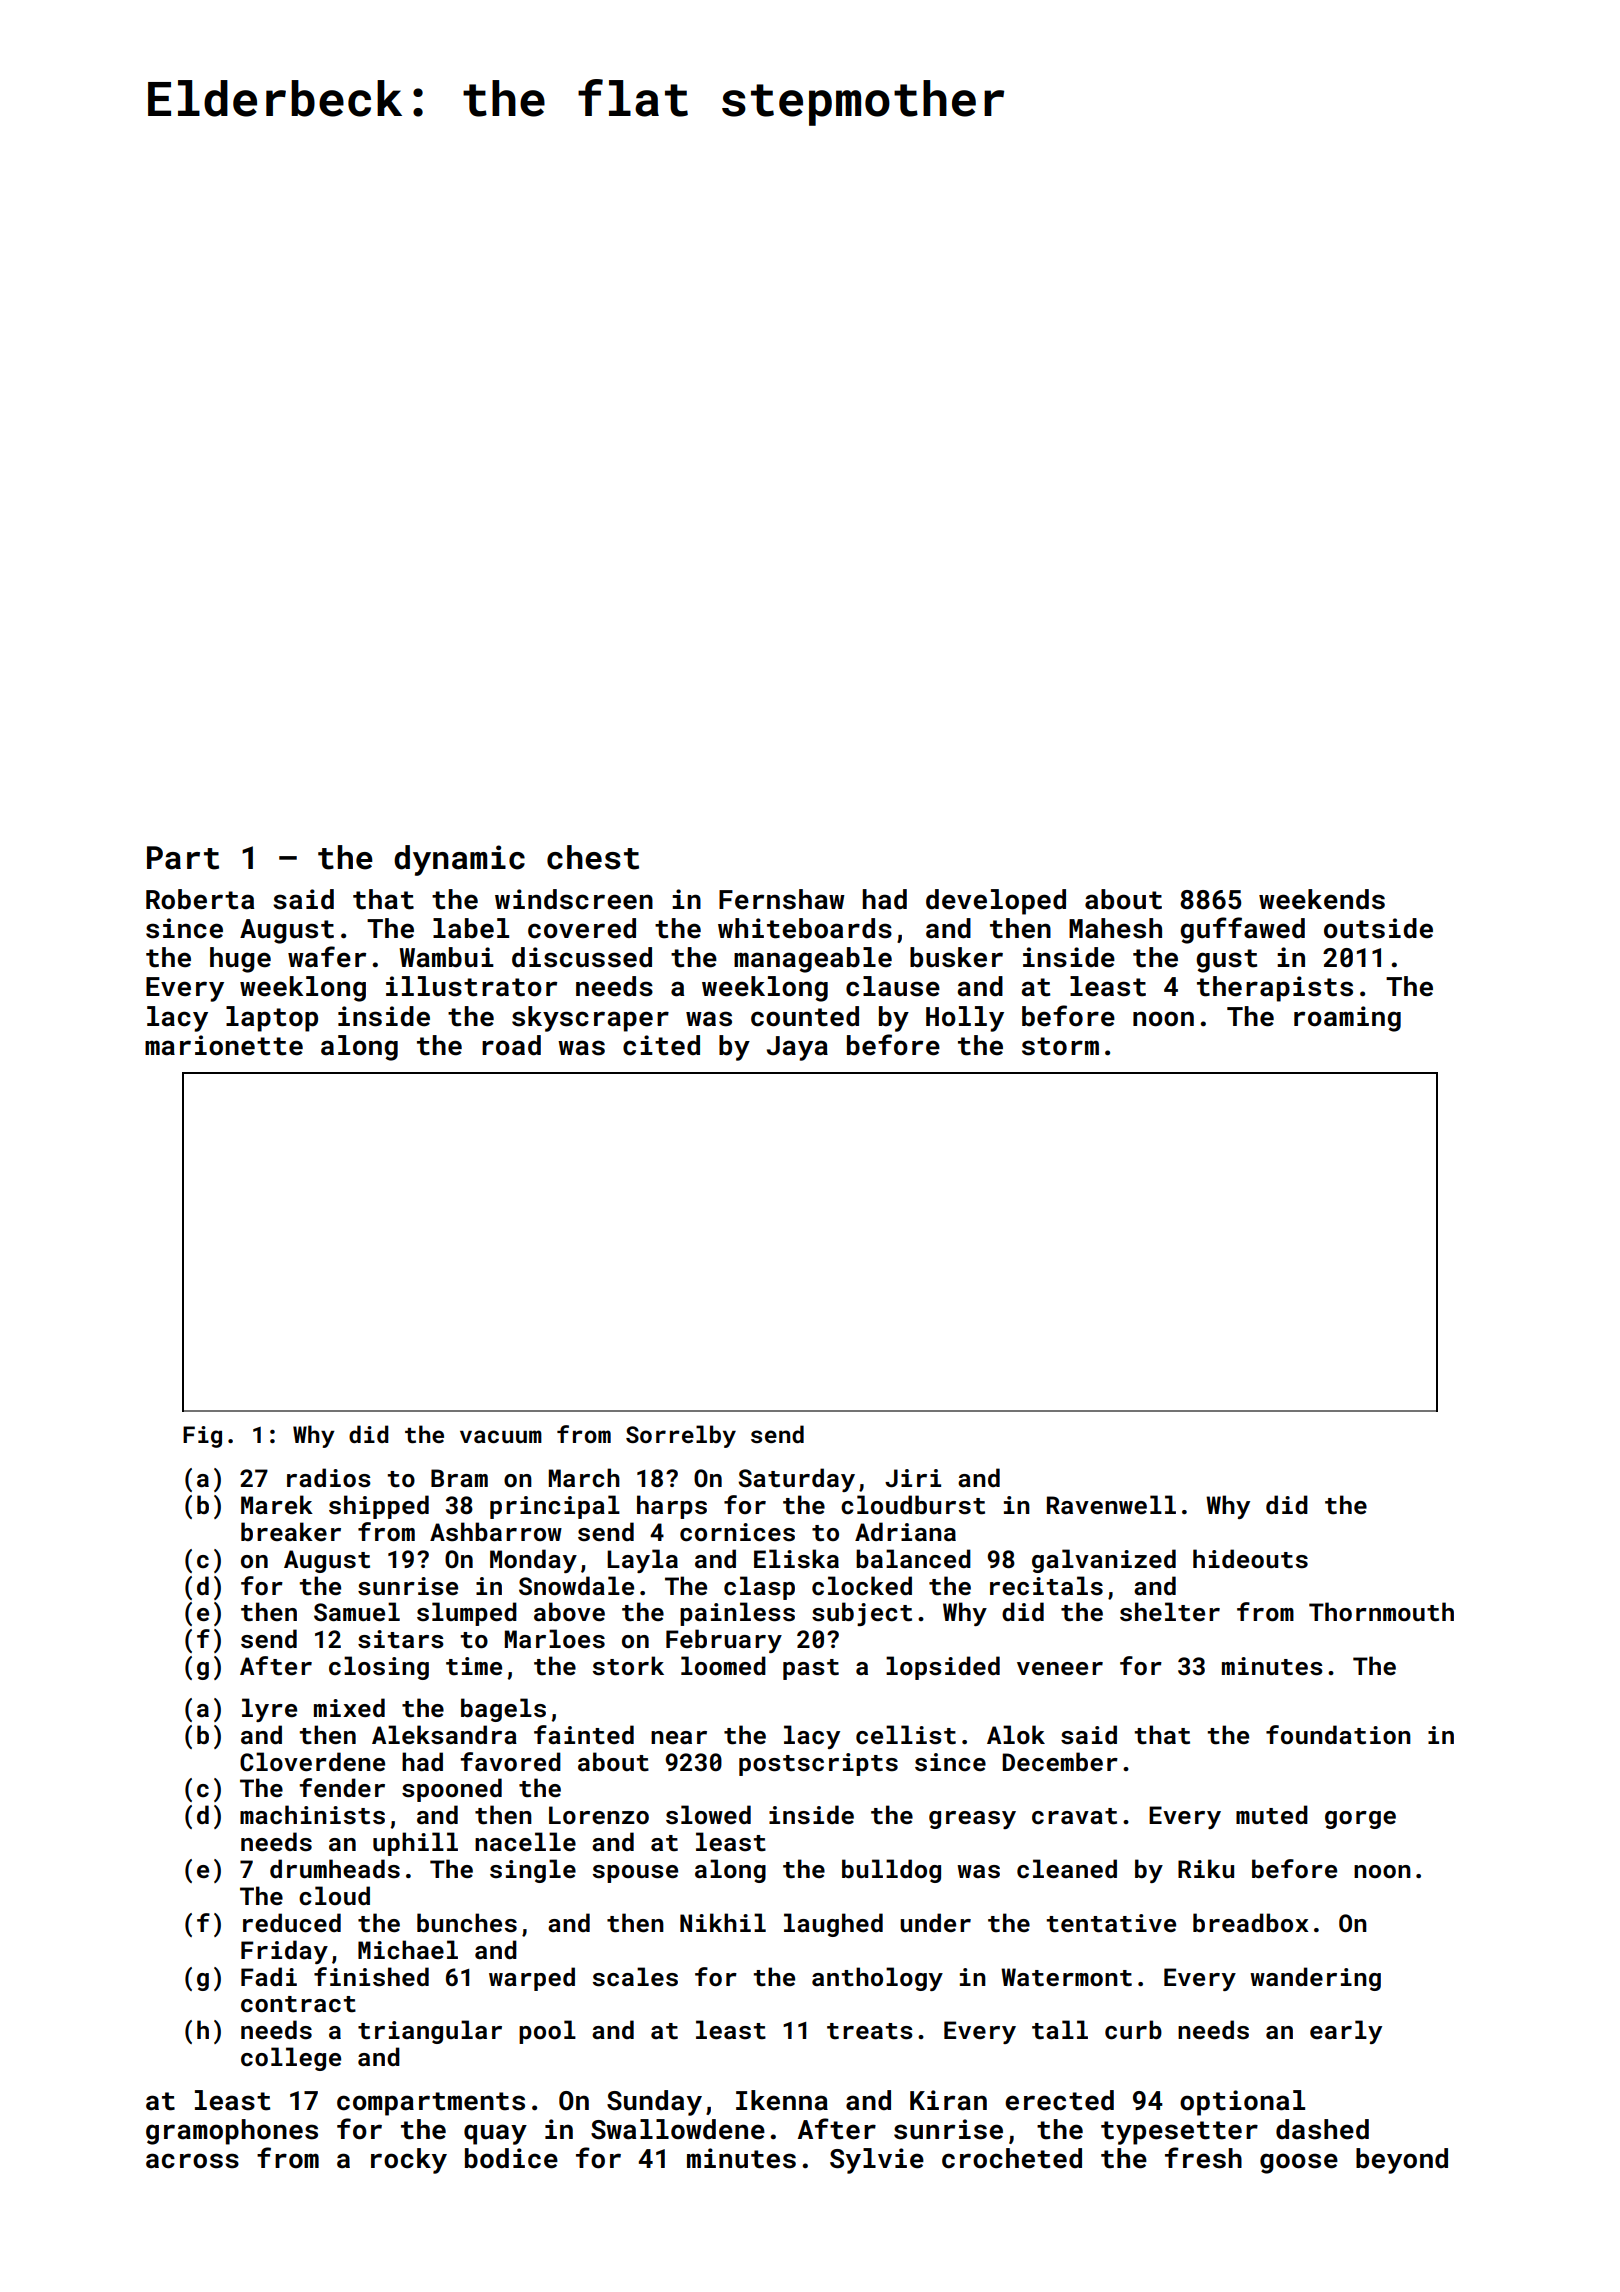 The width and height of the screenshot is (1620, 2292). I want to click on dynamic, so click(459, 860).
